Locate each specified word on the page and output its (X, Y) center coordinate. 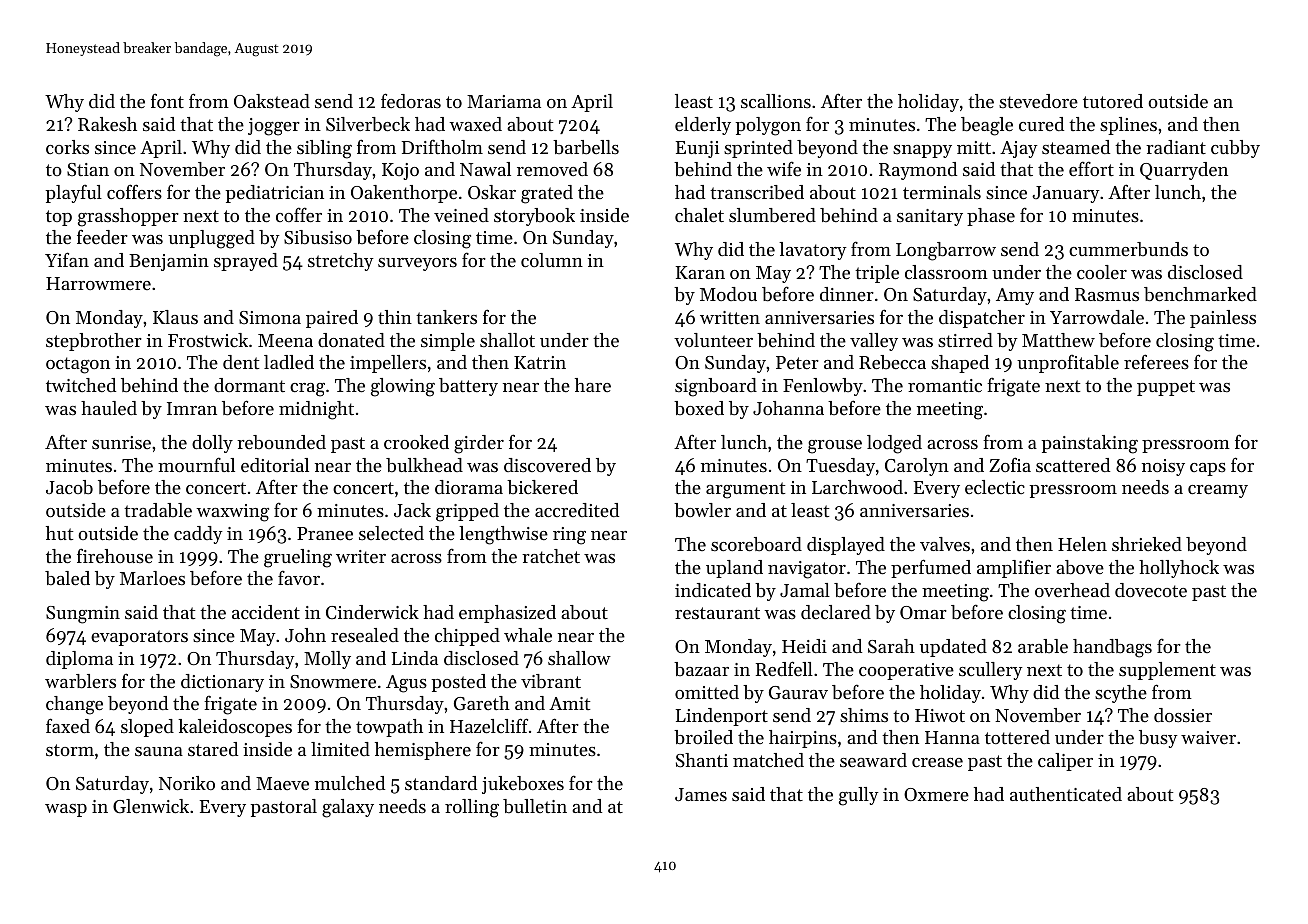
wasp (66, 810)
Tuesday (840, 467)
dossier (1183, 715)
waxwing (232, 513)
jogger (274, 127)
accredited (577, 510)
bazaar (701, 669)
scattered (1073, 465)
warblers (80, 681)
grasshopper (128, 217)
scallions (776, 101)
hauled (109, 408)
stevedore (1038, 101)
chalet (699, 215)
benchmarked (1200, 294)
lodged (894, 444)
